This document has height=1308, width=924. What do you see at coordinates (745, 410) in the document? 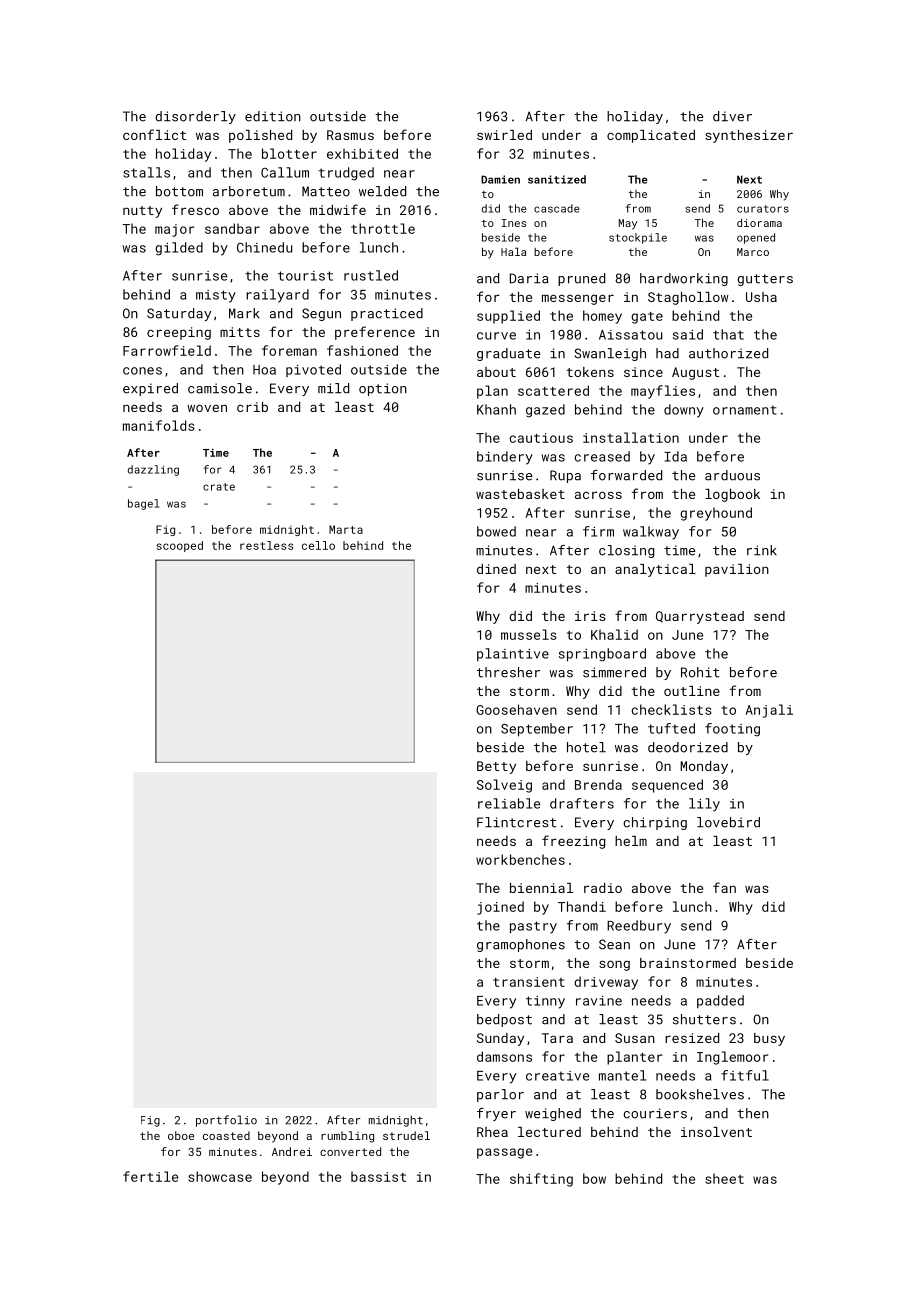
I see `ornament` at bounding box center [745, 410].
